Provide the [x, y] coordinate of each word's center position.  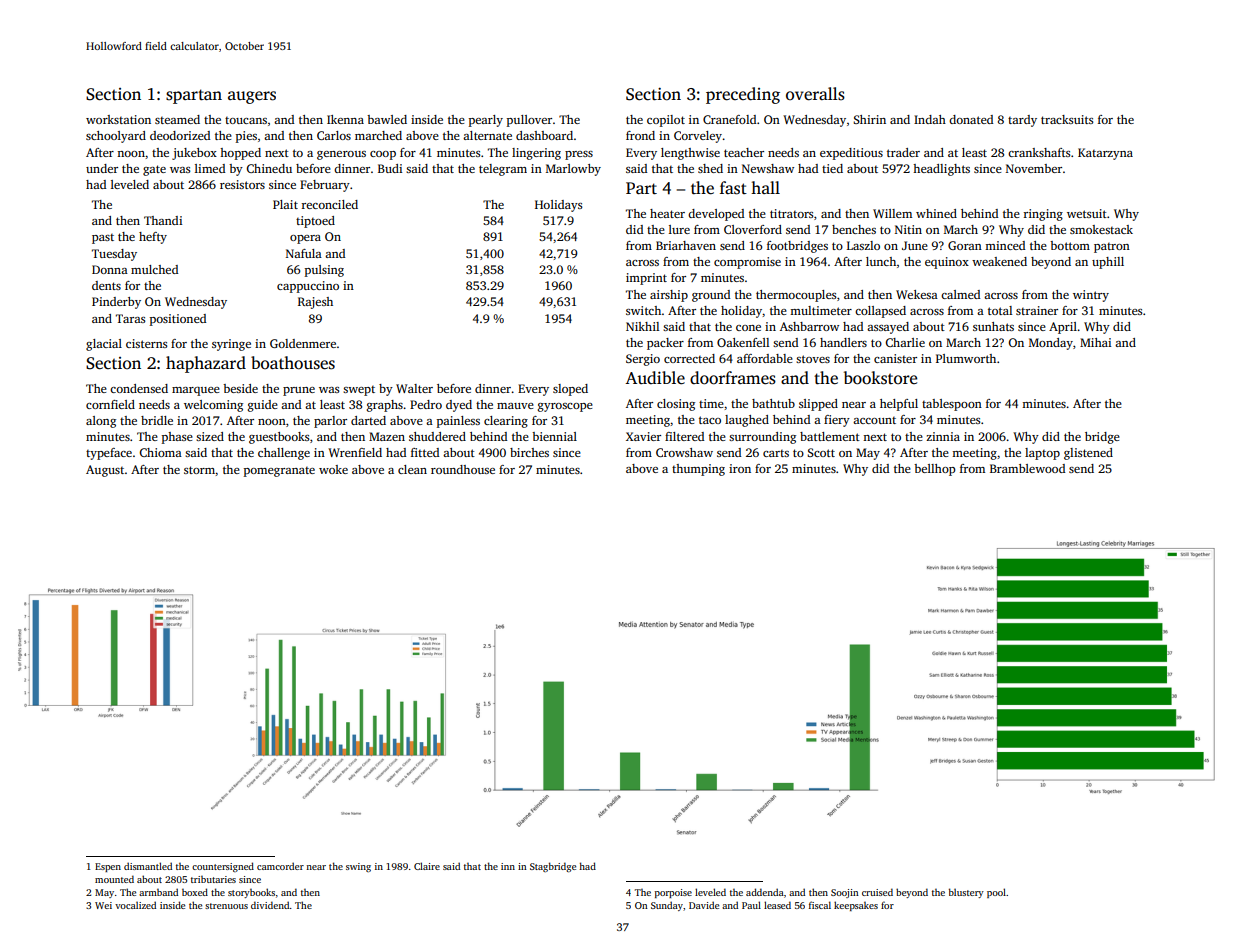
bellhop [934, 470]
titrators [791, 213]
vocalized [135, 905]
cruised [877, 892]
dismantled [148, 866]
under [102, 168]
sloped [570, 390]
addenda [765, 892]
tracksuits [1067, 119]
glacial [104, 345]
